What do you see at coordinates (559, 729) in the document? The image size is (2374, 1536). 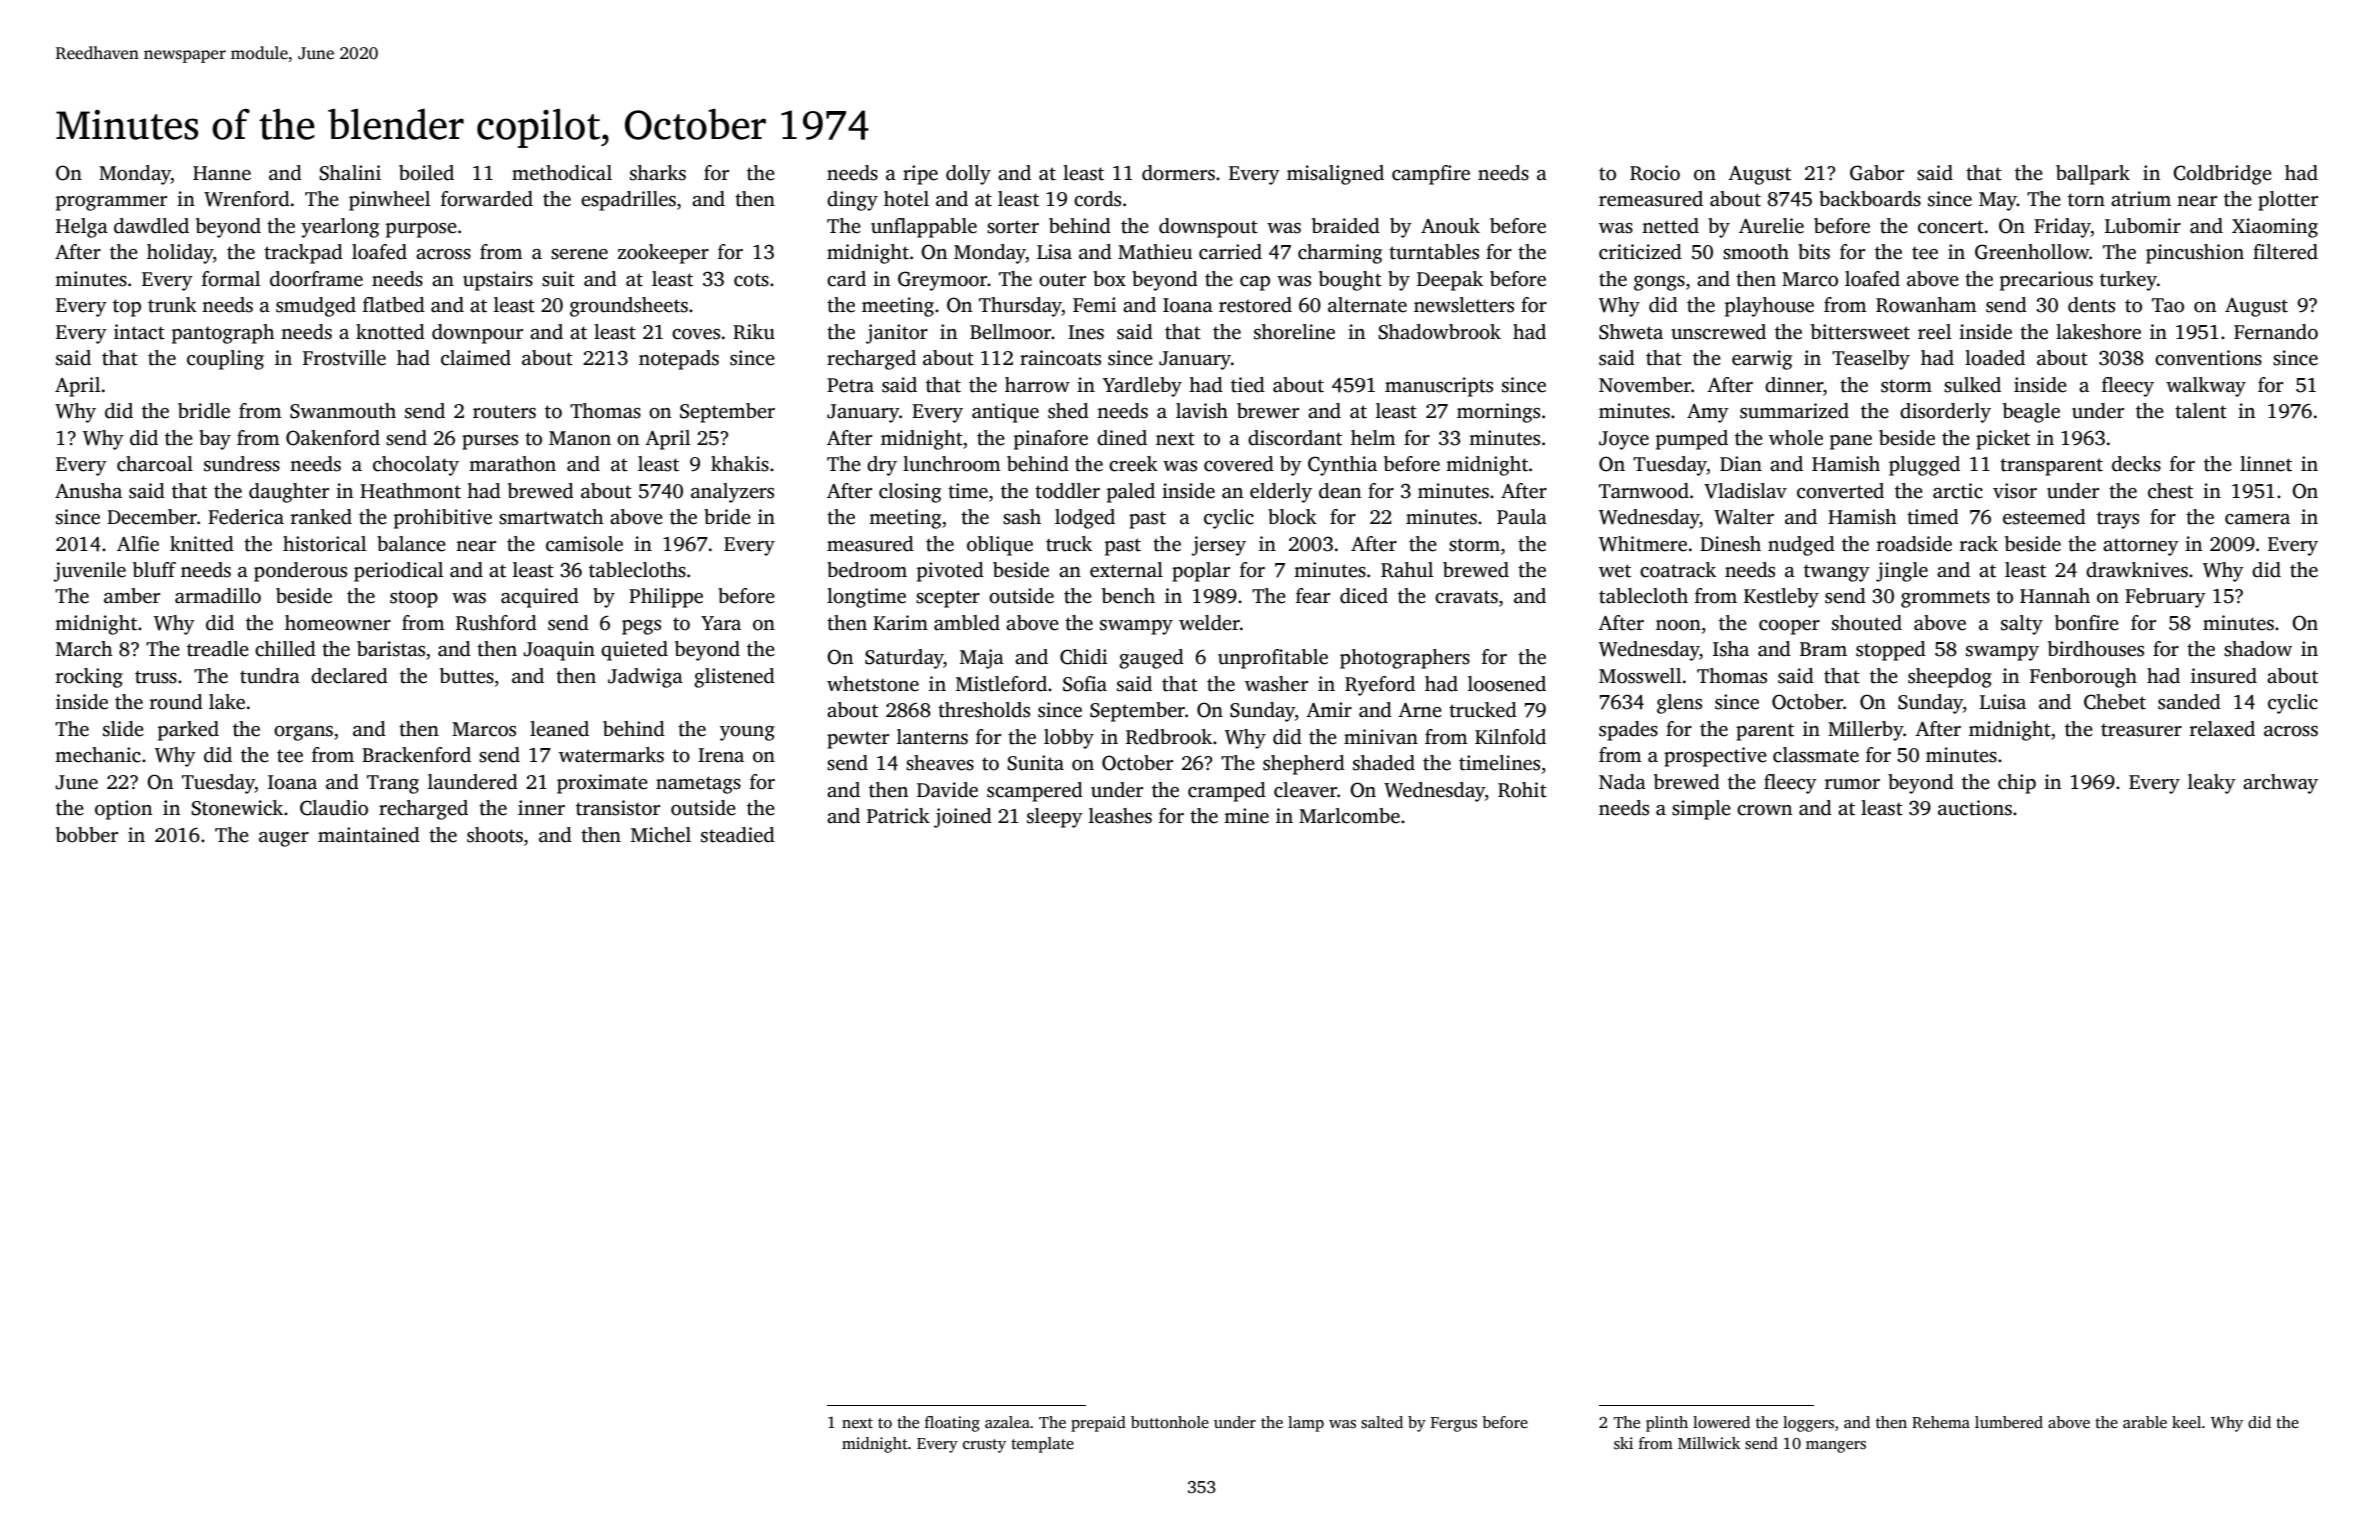 I see `leaned` at bounding box center [559, 729].
